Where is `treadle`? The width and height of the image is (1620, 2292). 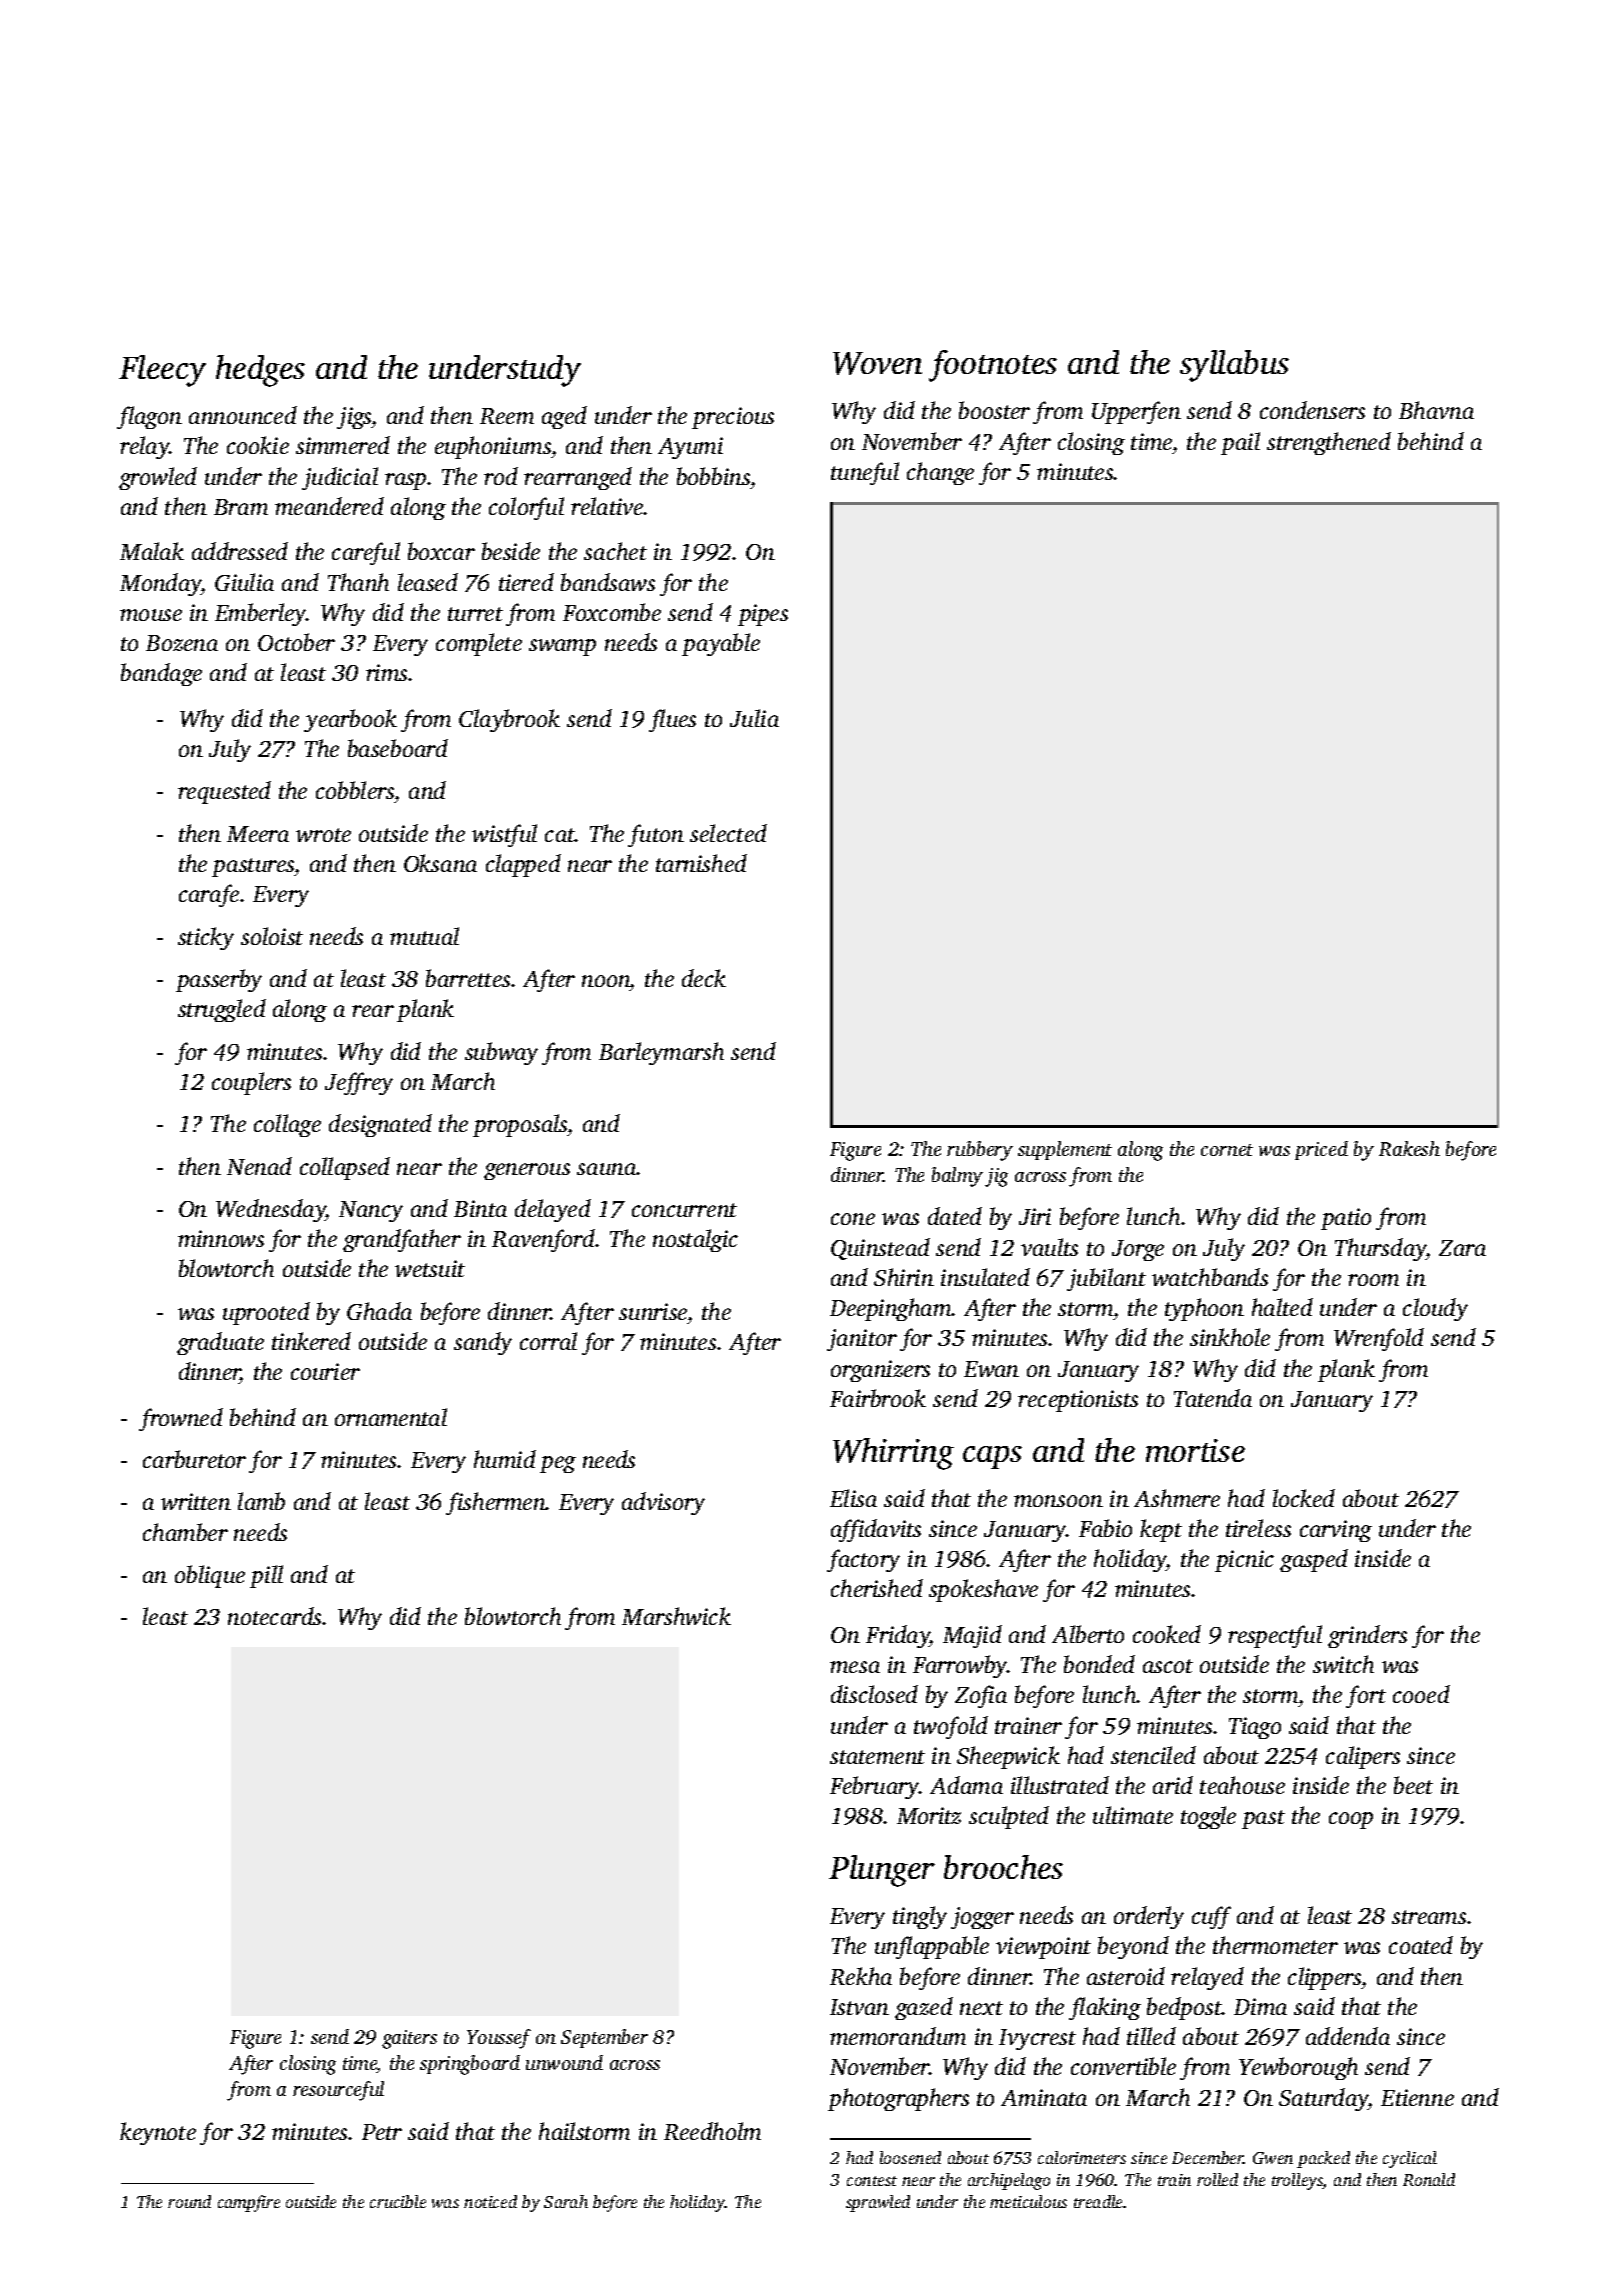 treadle is located at coordinates (1099, 2201).
